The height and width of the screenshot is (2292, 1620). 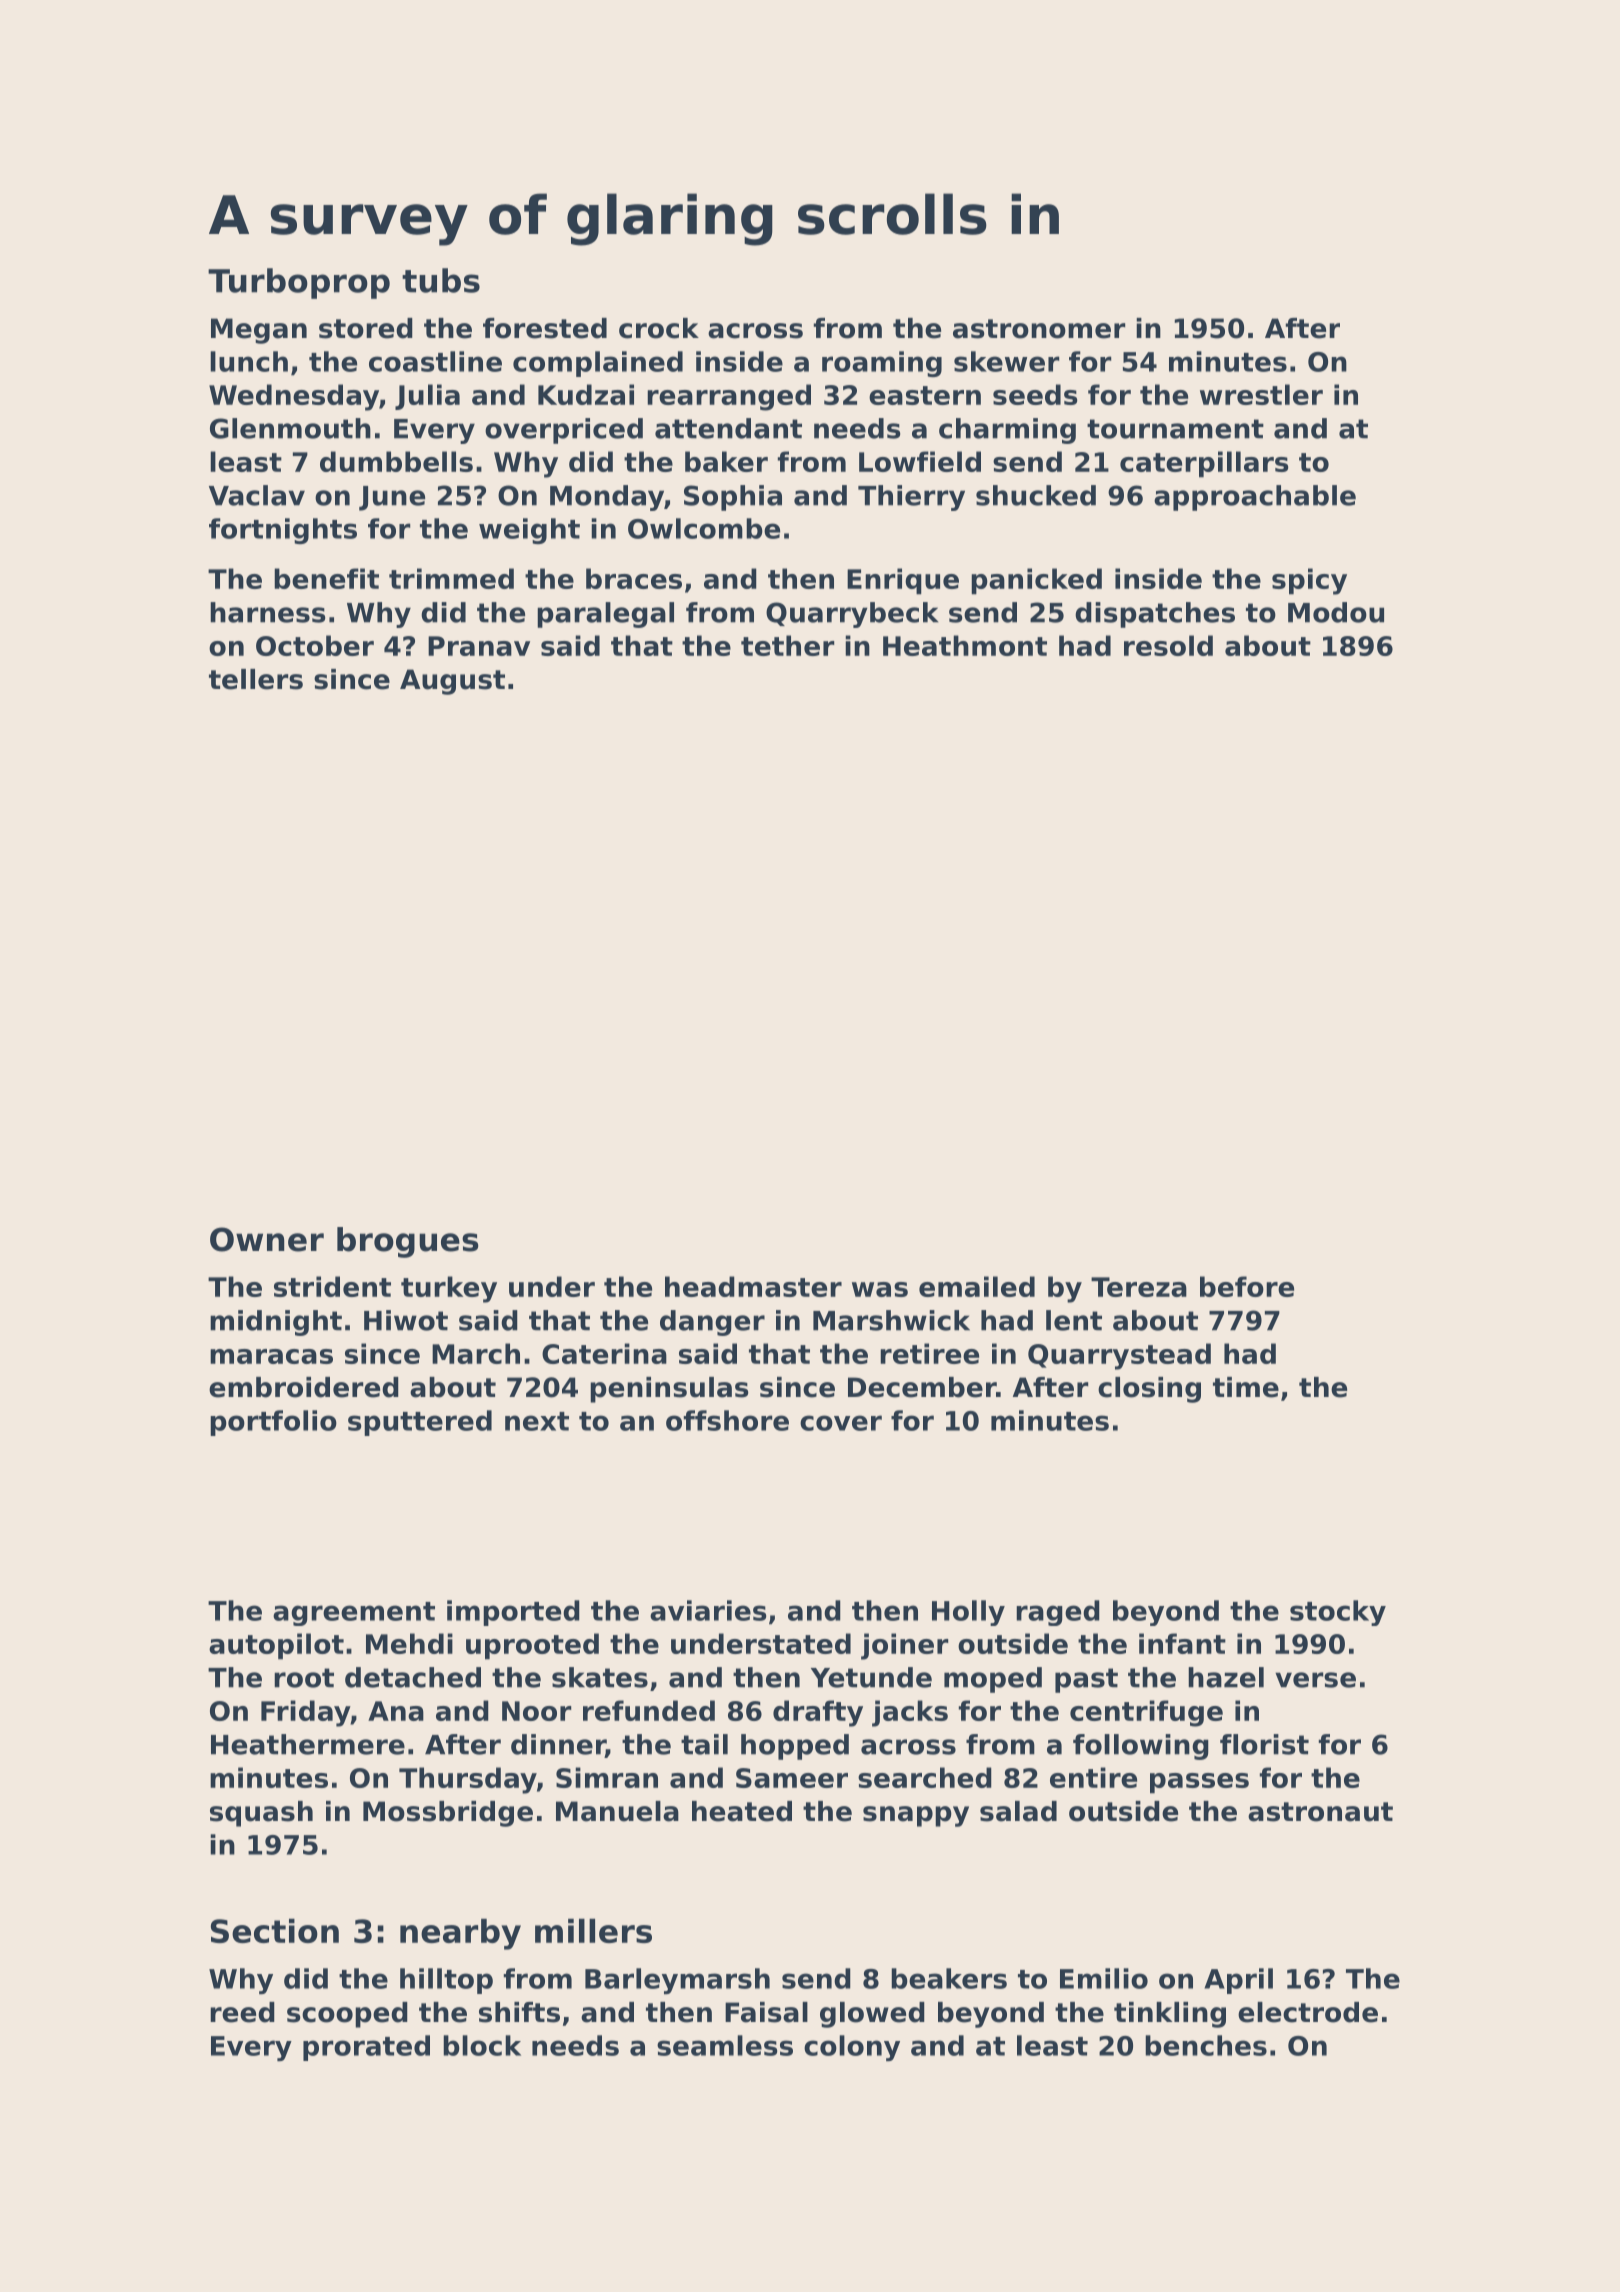 What do you see at coordinates (1175, 429) in the screenshot?
I see `tournament` at bounding box center [1175, 429].
